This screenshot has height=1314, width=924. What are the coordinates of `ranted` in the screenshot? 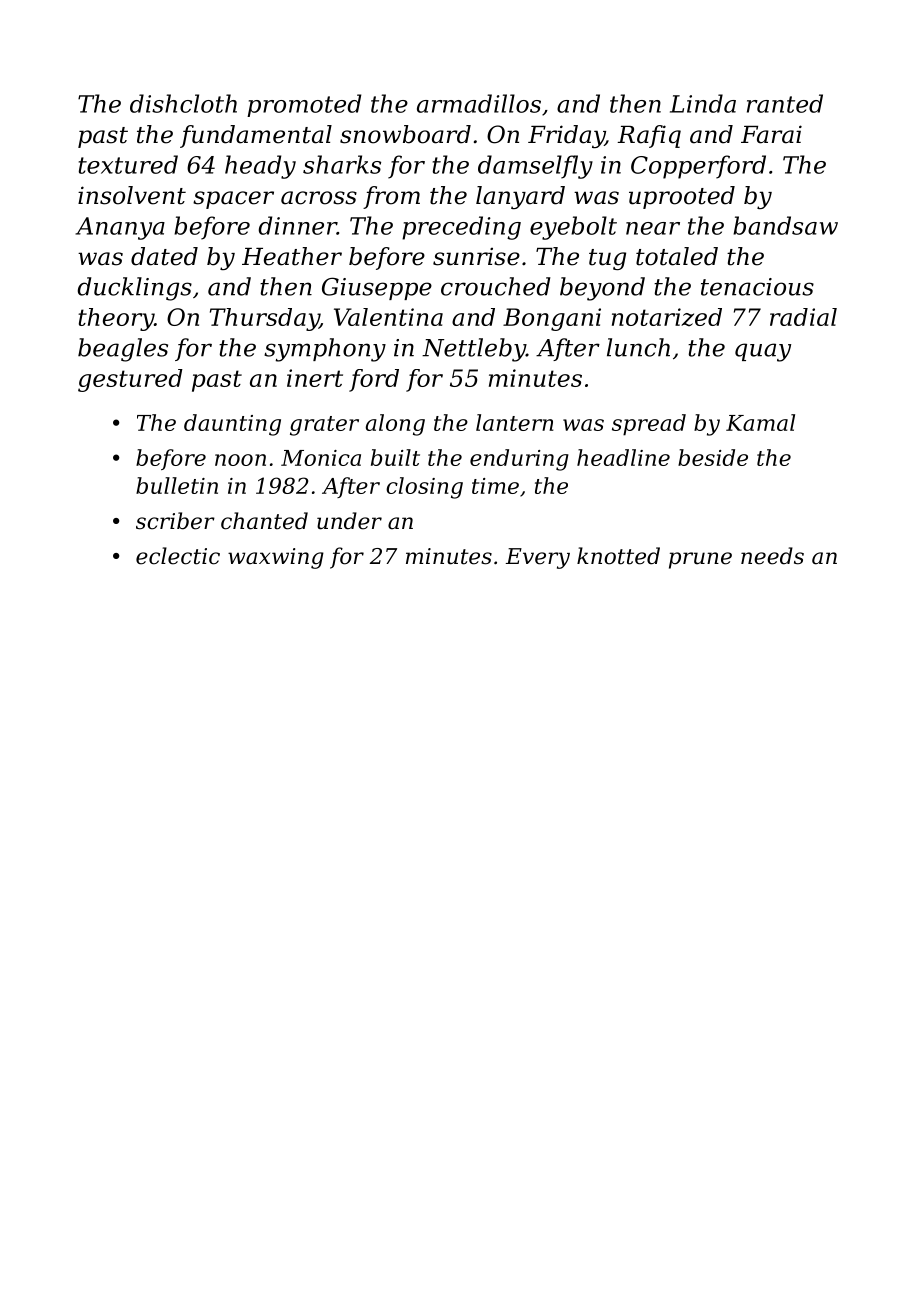 It's located at (785, 103).
